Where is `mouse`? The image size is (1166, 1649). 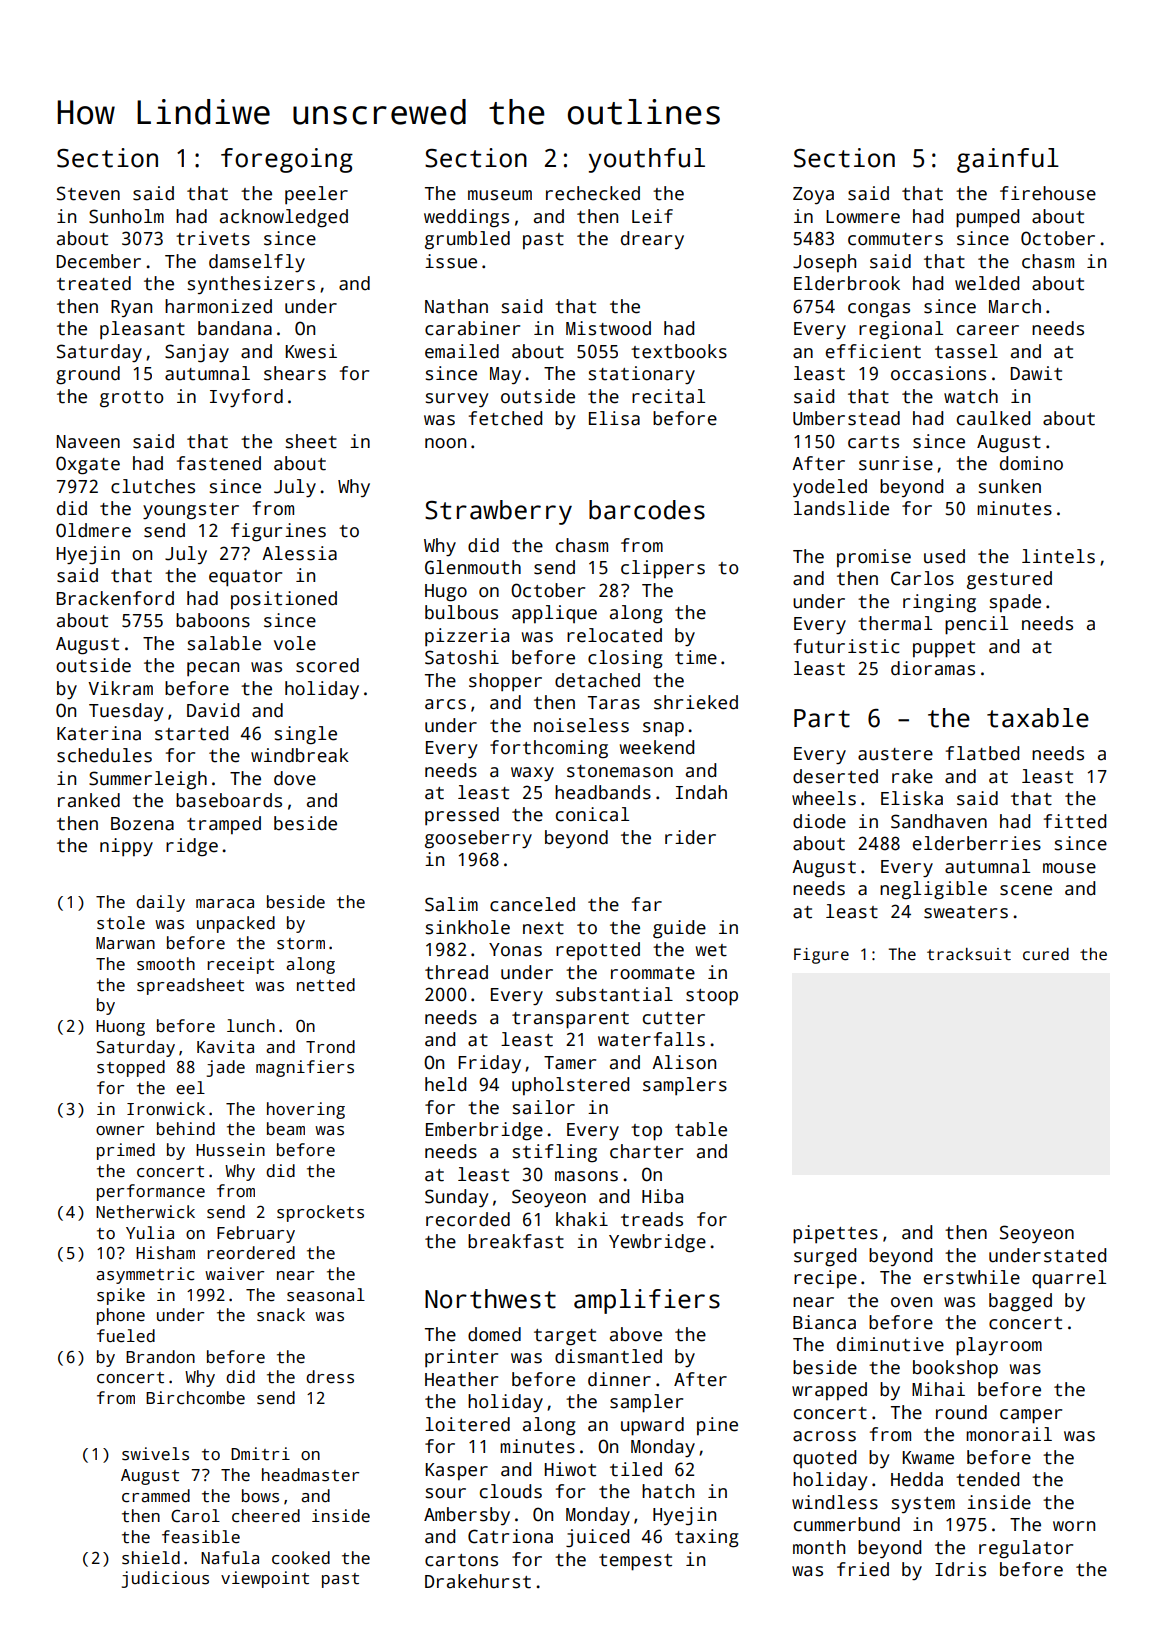 mouse is located at coordinates (1069, 868).
